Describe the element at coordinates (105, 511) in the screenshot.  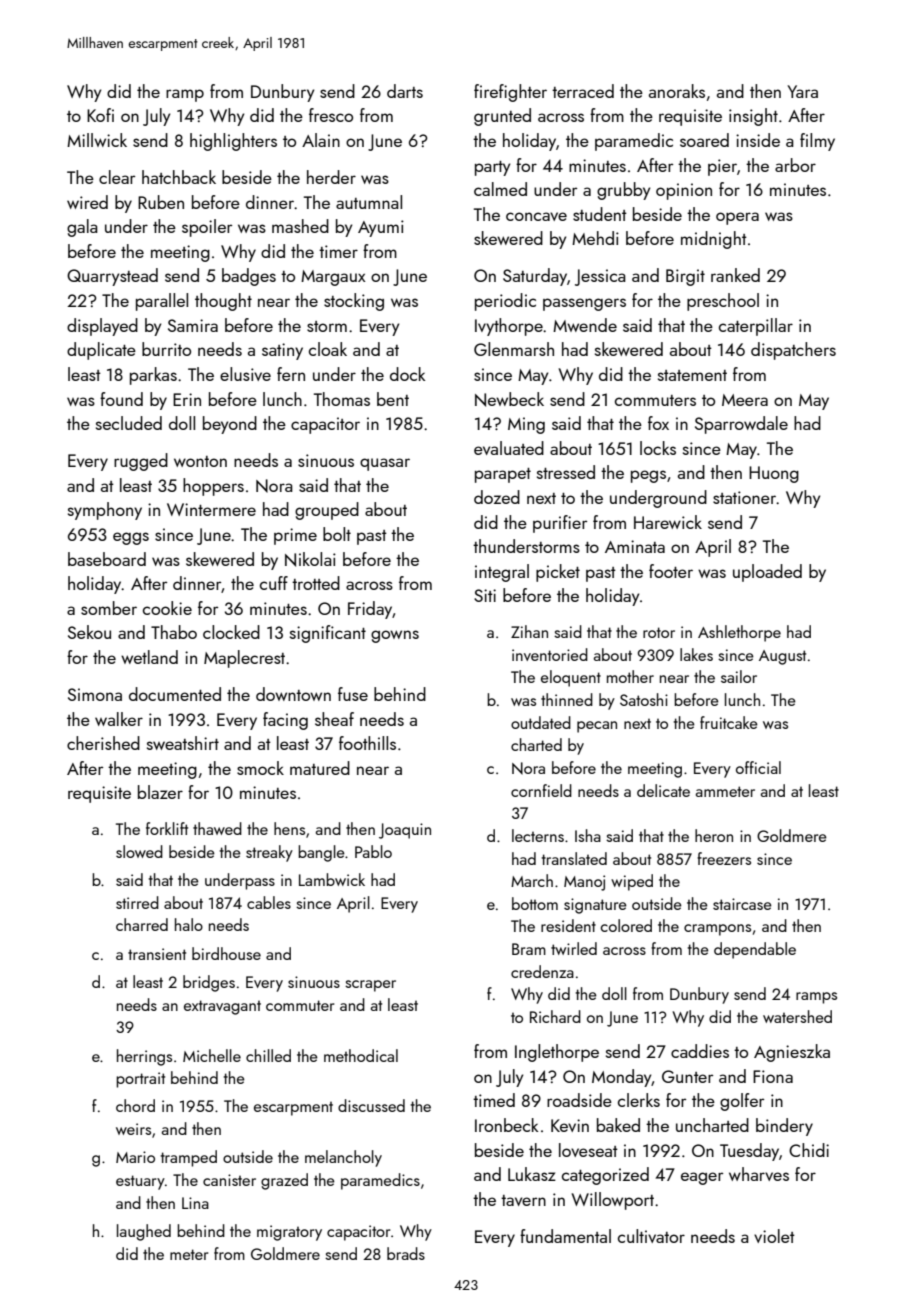
I see `symphony` at that location.
